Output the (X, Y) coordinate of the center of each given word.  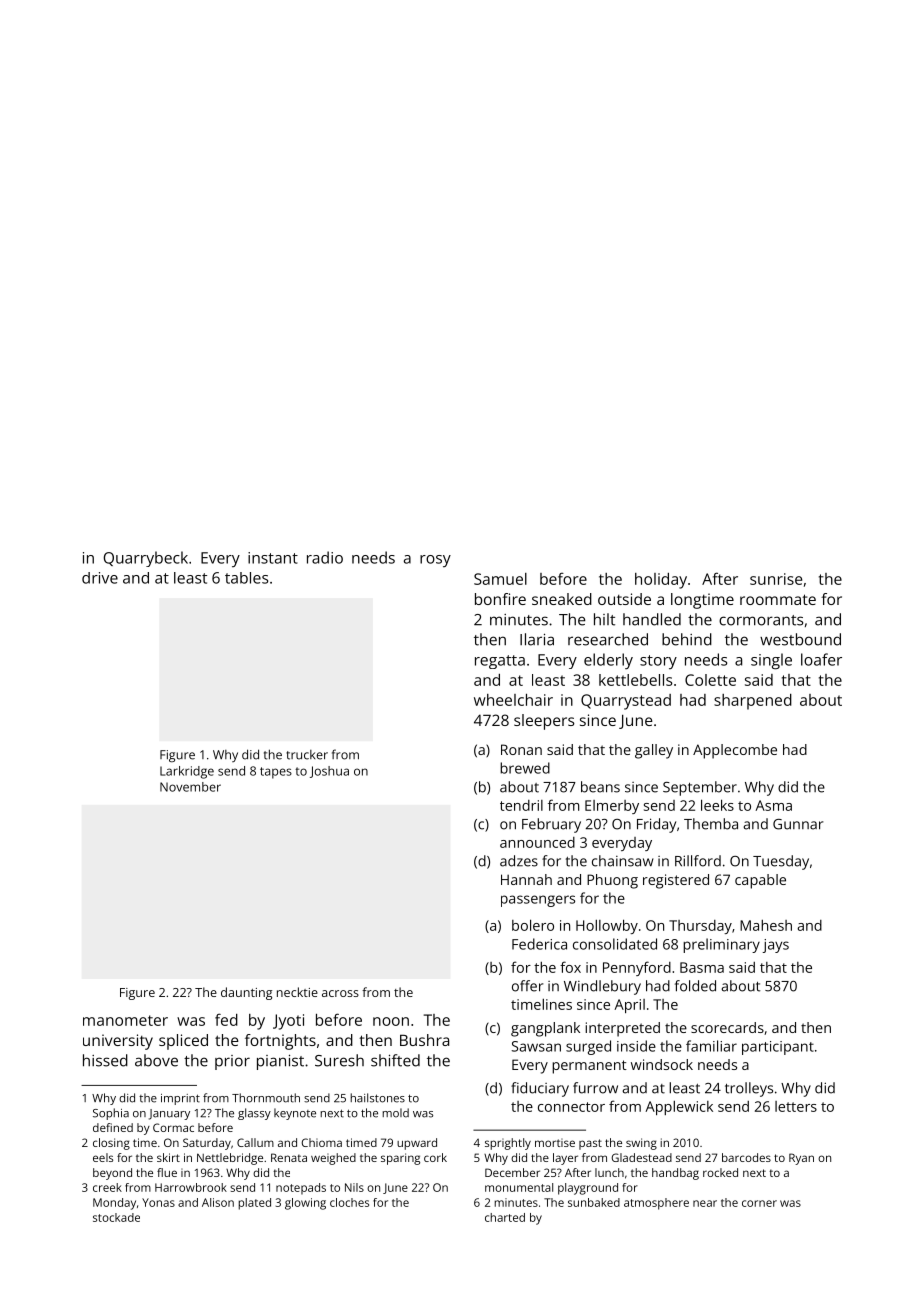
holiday (661, 581)
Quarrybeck (145, 559)
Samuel (500, 579)
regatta (500, 662)
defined (113, 1127)
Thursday (700, 927)
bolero (533, 925)
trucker (307, 755)
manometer (125, 1020)
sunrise (776, 579)
